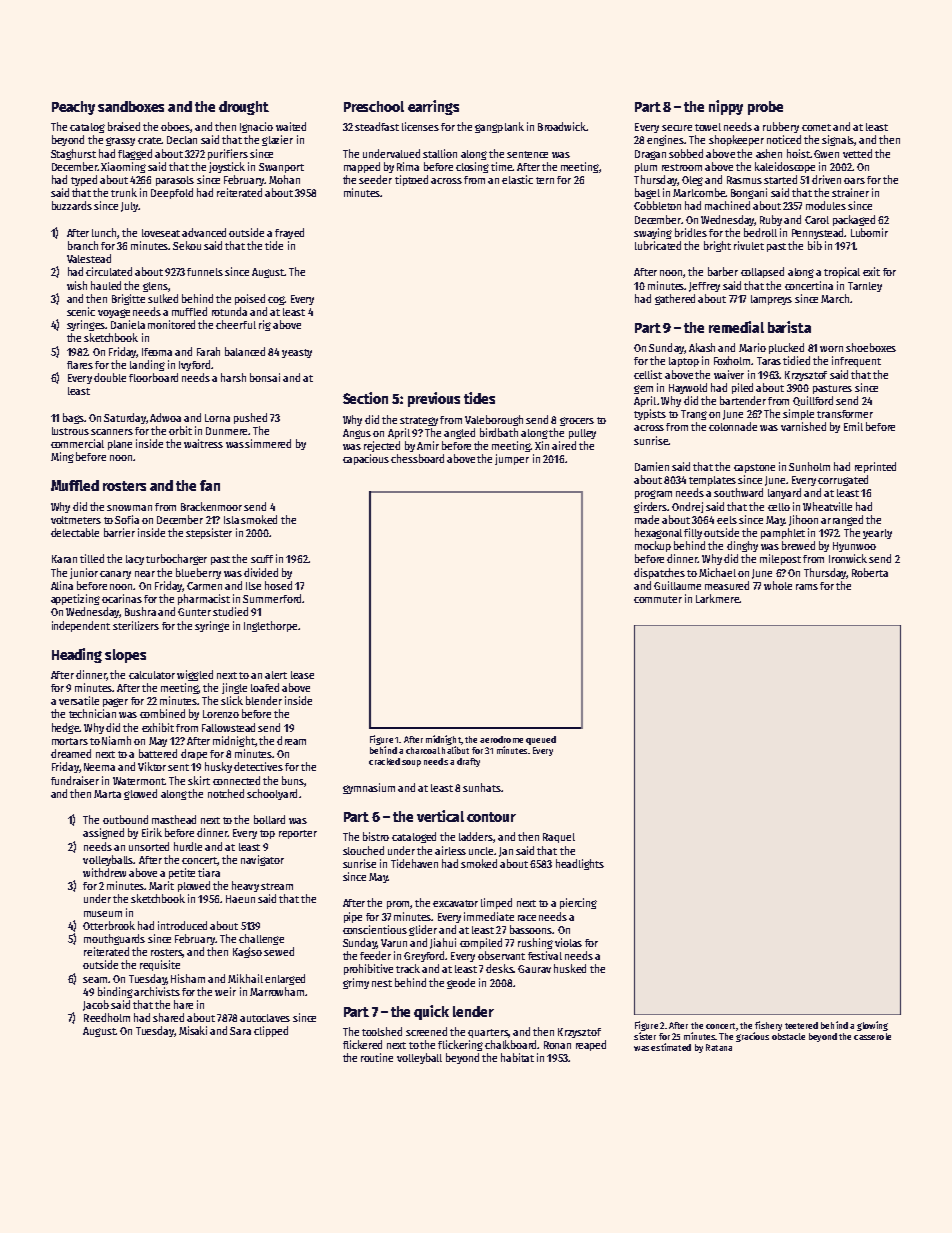 Image resolution: width=952 pixels, height=1233 pixels. Describe the element at coordinates (193, 1030) in the screenshot. I see `Misaki` at that location.
